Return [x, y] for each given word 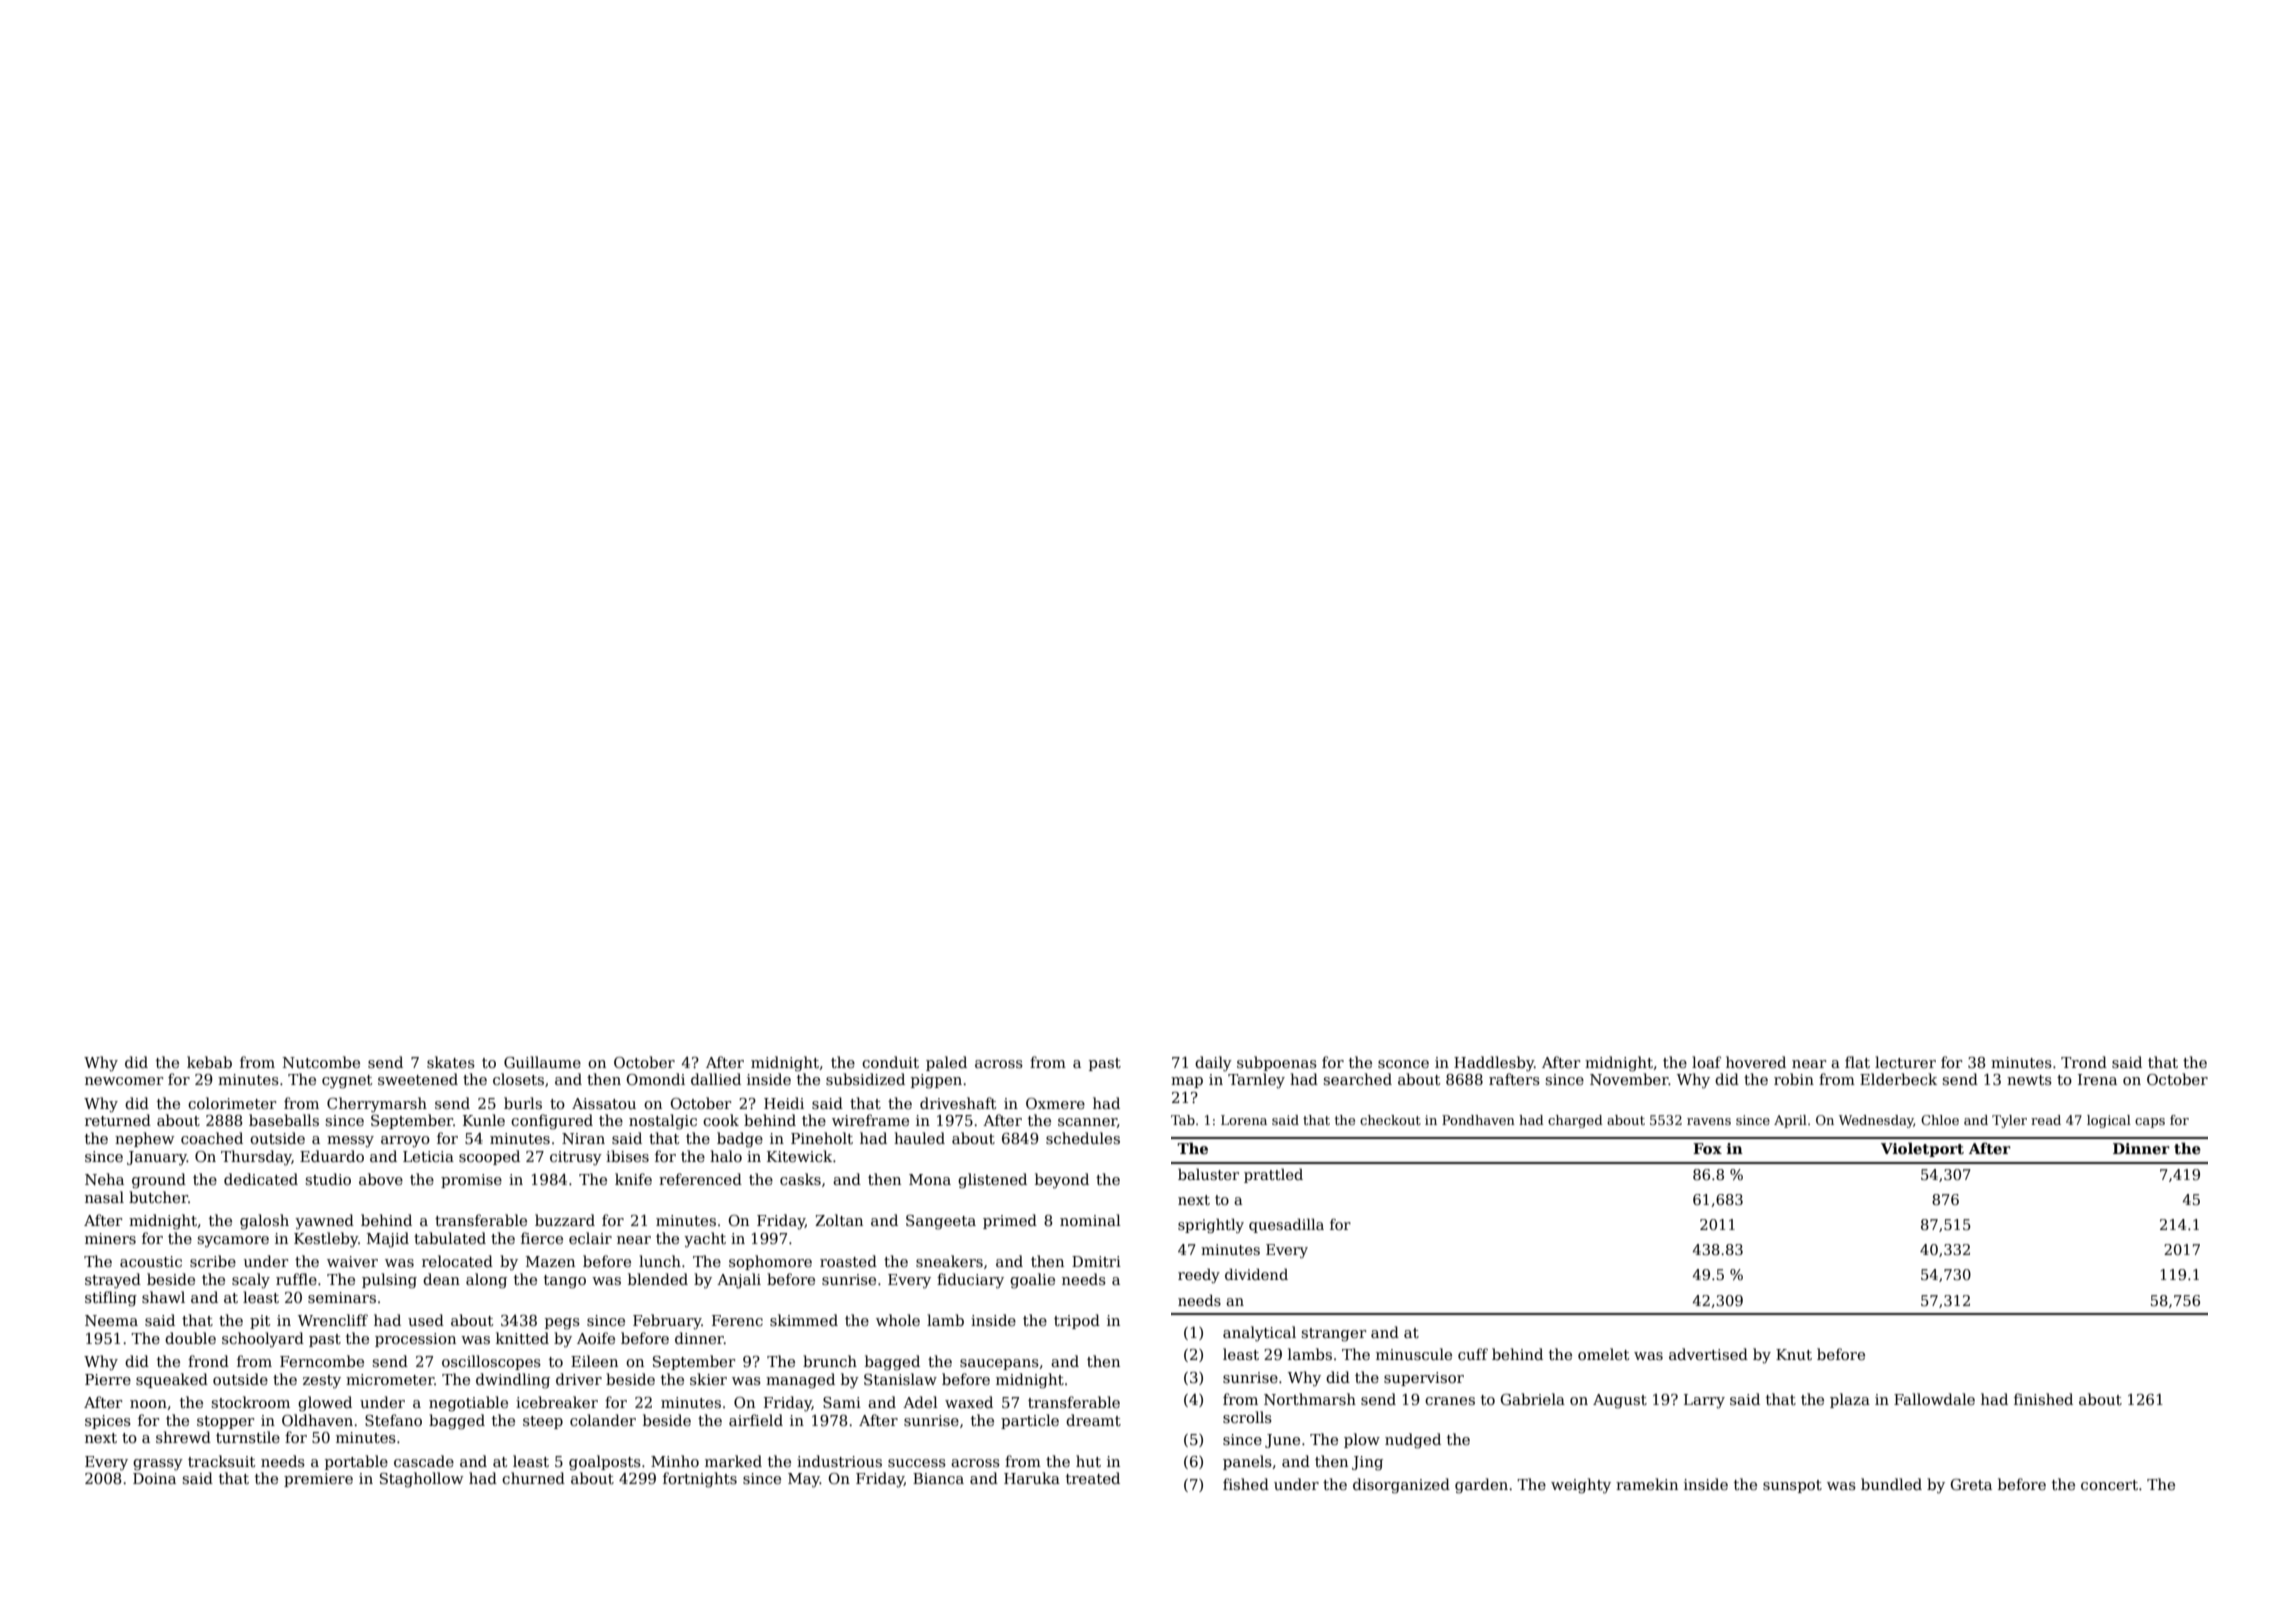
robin [1794, 1079]
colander [603, 1420]
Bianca [938, 1478]
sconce [1403, 1064]
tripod [1077, 1321]
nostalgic [663, 1122]
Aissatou [604, 1103]
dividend [1256, 1274]
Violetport [1922, 1149]
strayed [113, 1281]
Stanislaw [900, 1379]
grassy [158, 1465]
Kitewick [799, 1156]
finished [2043, 1399]
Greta [1971, 1484]
